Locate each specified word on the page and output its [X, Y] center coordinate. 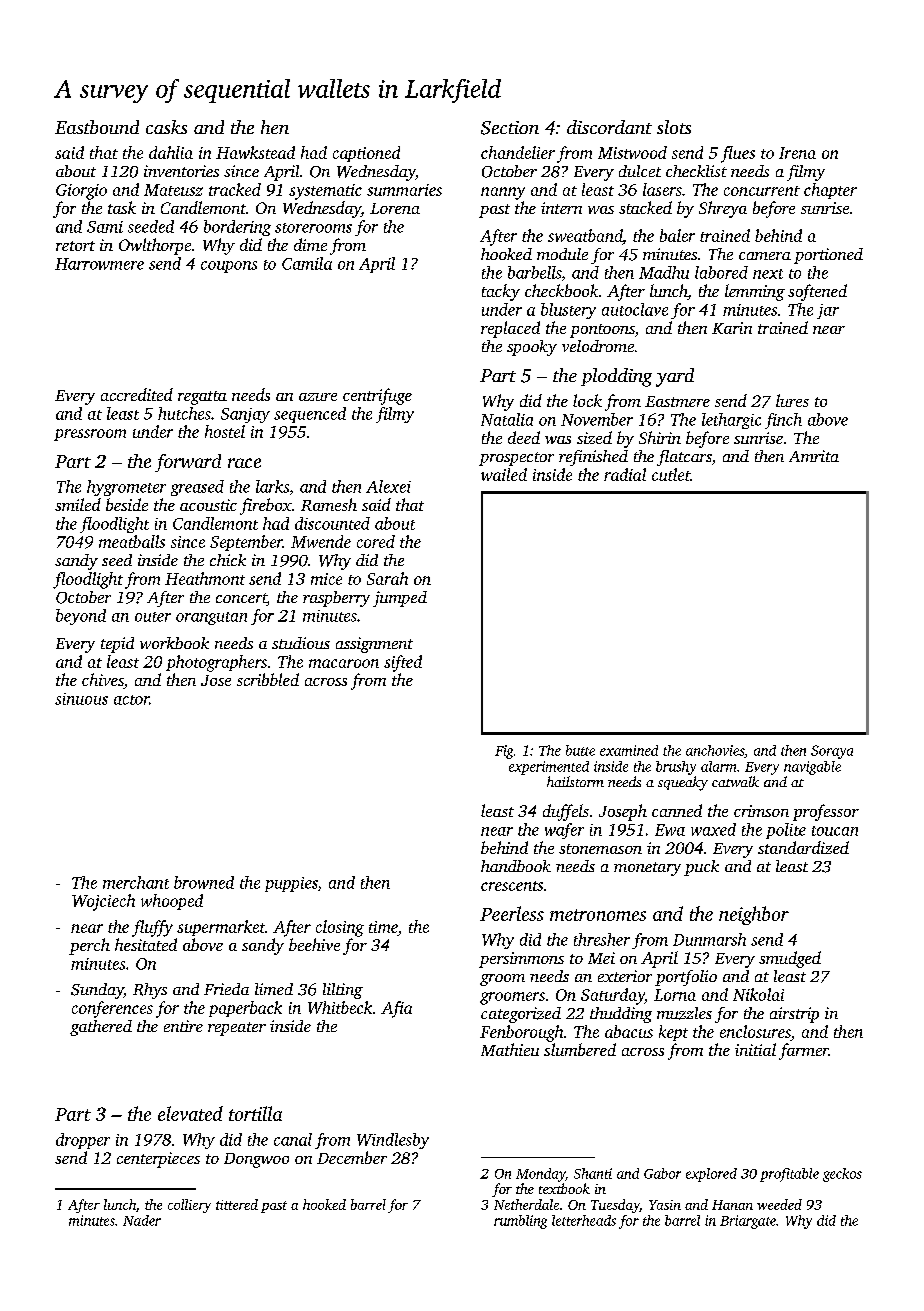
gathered [101, 1028]
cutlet [671, 474]
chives [103, 681]
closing [340, 928]
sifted [403, 663]
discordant [609, 127]
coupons [229, 267]
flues [738, 154]
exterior [625, 976]
